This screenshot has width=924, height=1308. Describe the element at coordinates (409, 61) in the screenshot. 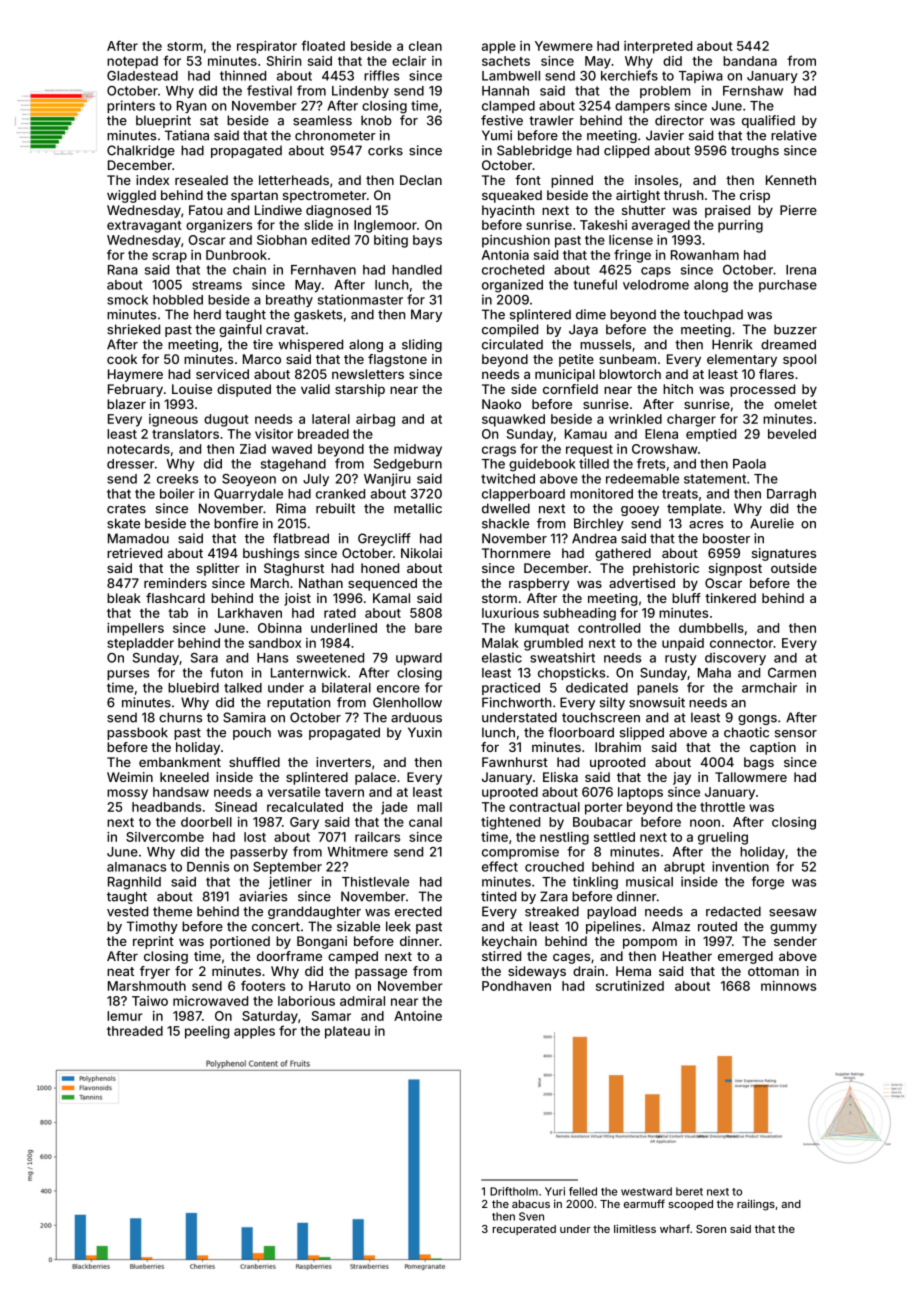

I see `eclair` at that location.
